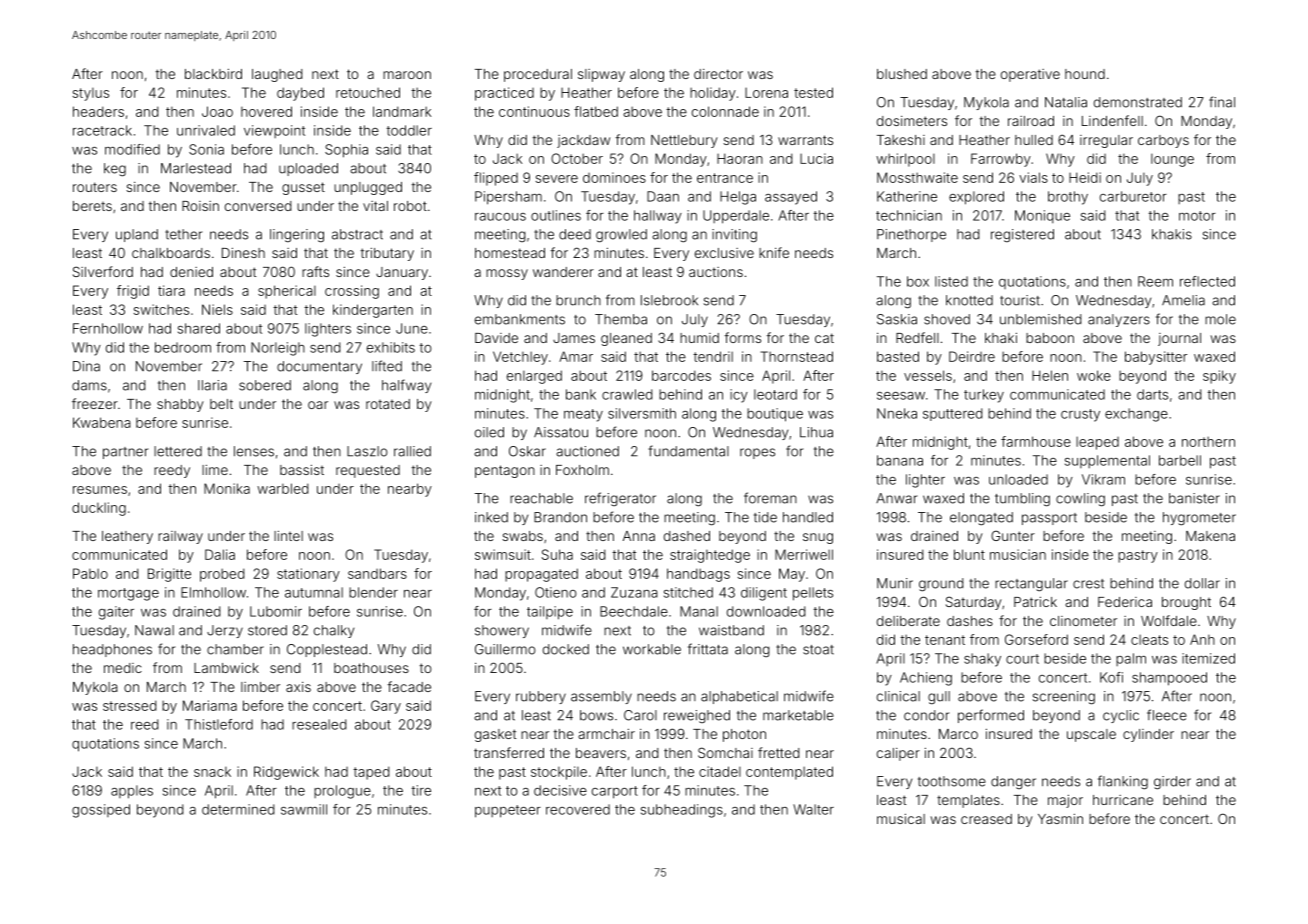 This image has width=1308, height=924. Describe the element at coordinates (578, 300) in the image. I see `brunch` at that location.
